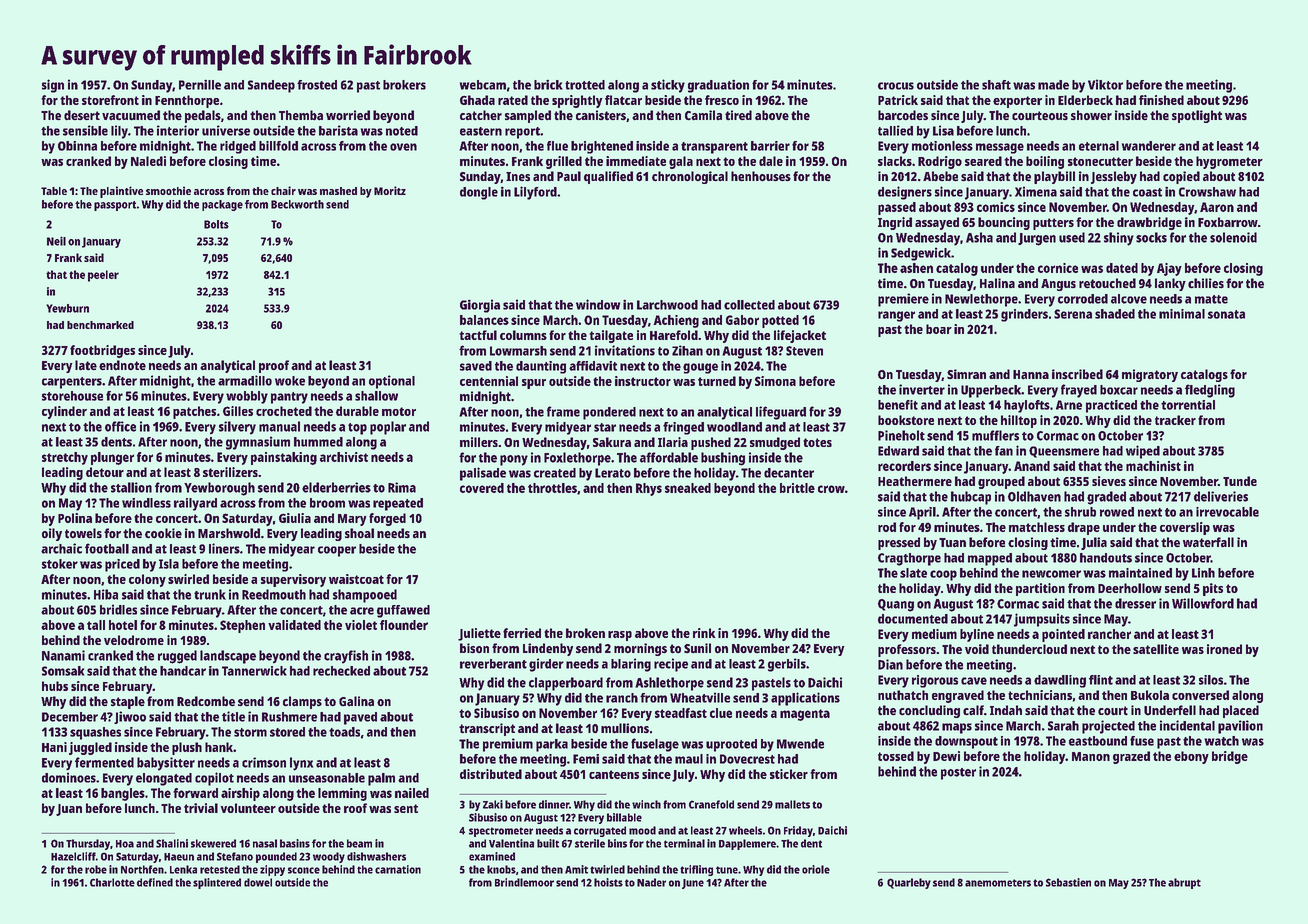 The height and width of the image is (924, 1308). I want to click on elderberries, so click(336, 487).
